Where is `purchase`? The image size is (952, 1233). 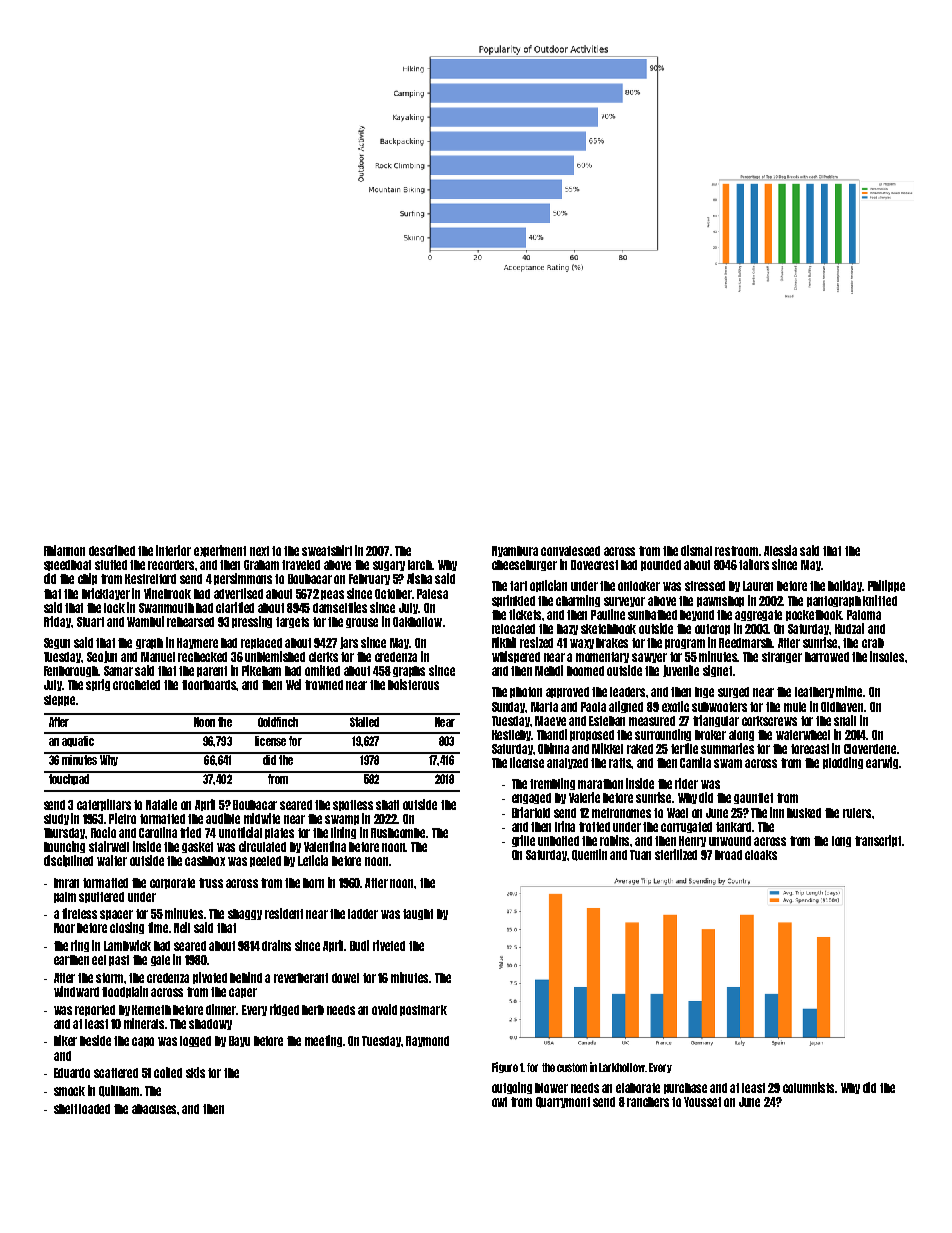 purchase is located at coordinates (685, 1088).
